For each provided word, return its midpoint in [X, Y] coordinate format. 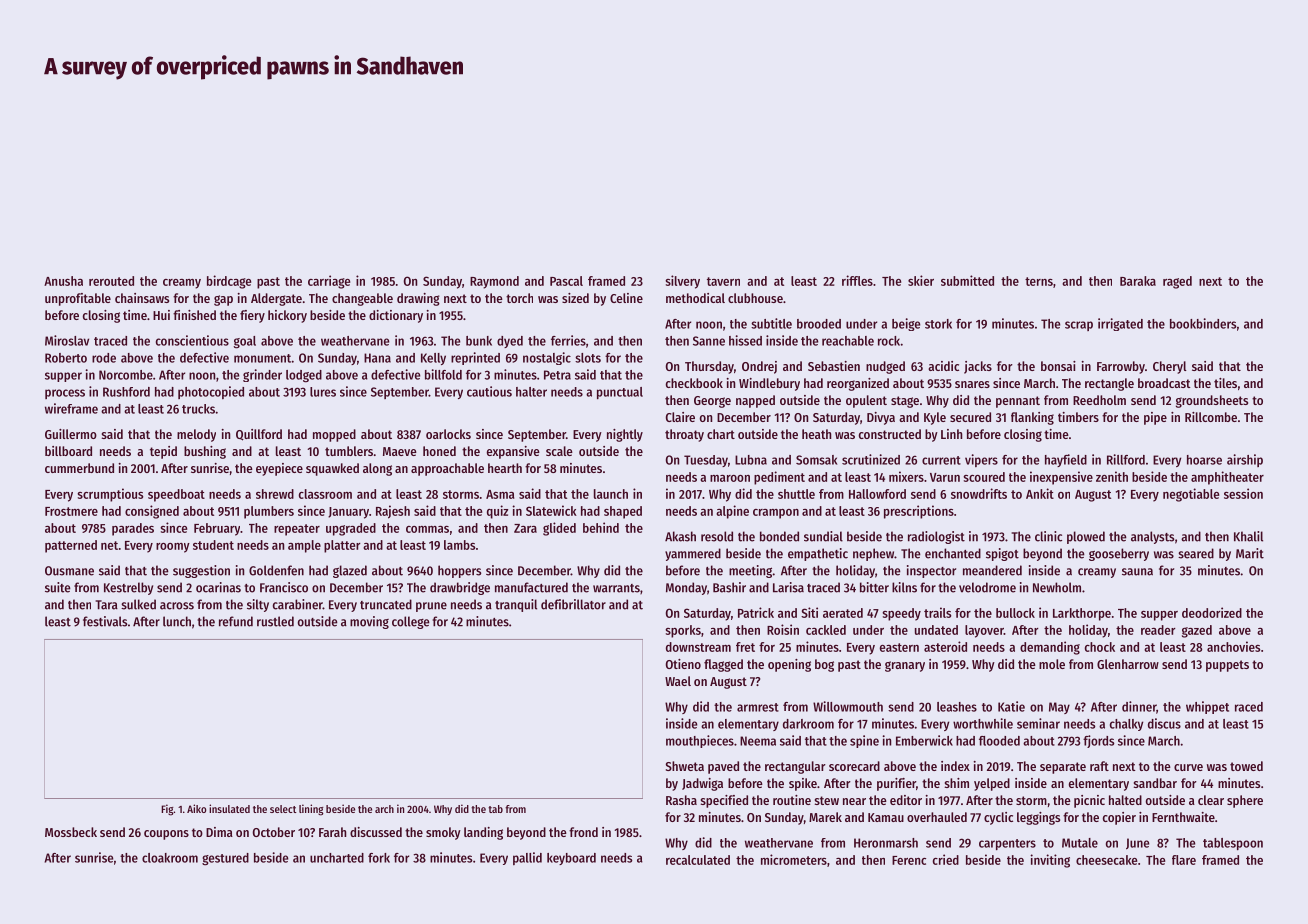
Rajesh [393, 512]
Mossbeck [71, 832]
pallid [527, 858]
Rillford [1126, 459]
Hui [161, 315]
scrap [1079, 326]
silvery [682, 282]
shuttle [796, 494]
